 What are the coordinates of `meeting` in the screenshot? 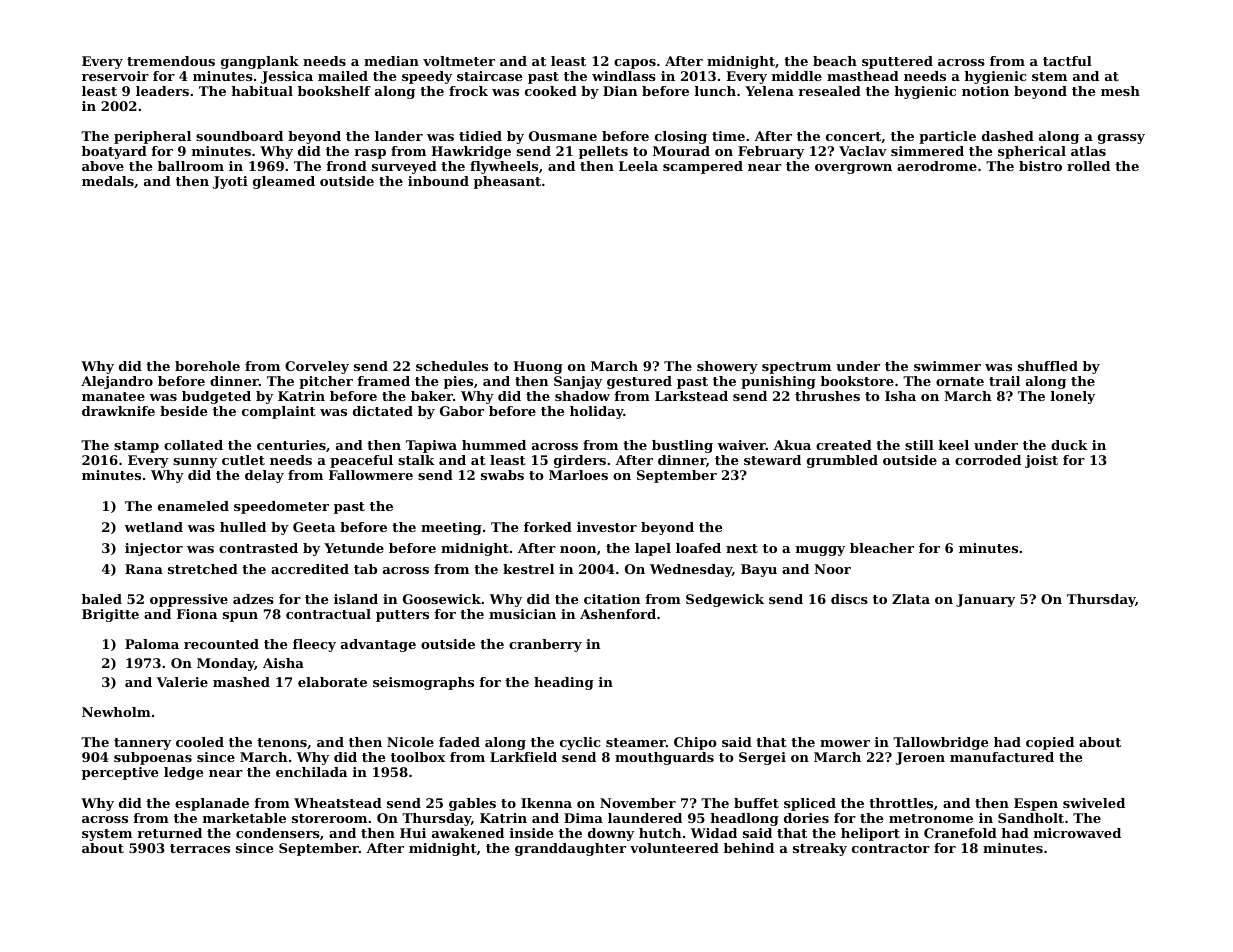 It's located at (451, 528).
